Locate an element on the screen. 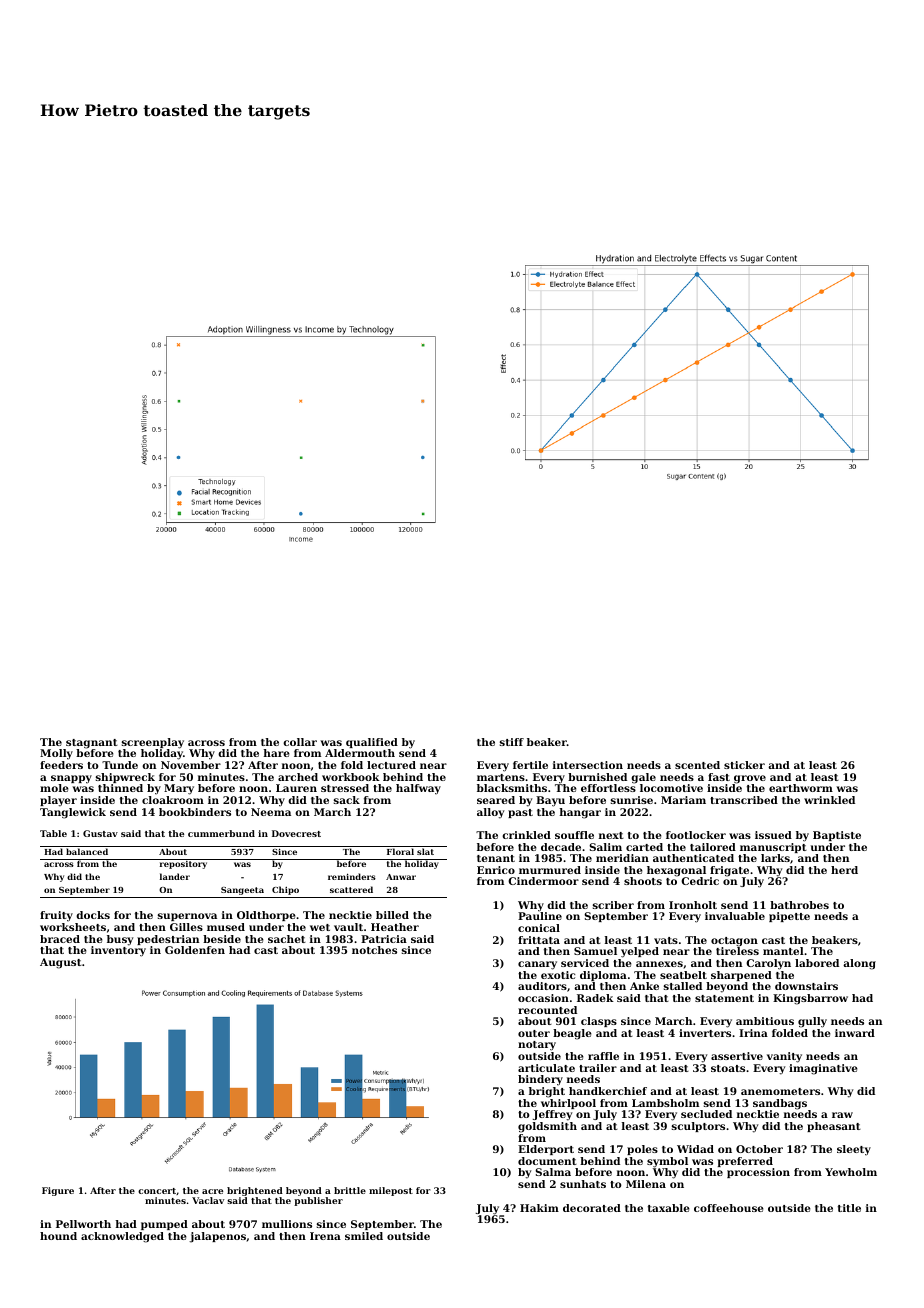 Image resolution: width=924 pixels, height=1308 pixels. outer is located at coordinates (534, 1033).
